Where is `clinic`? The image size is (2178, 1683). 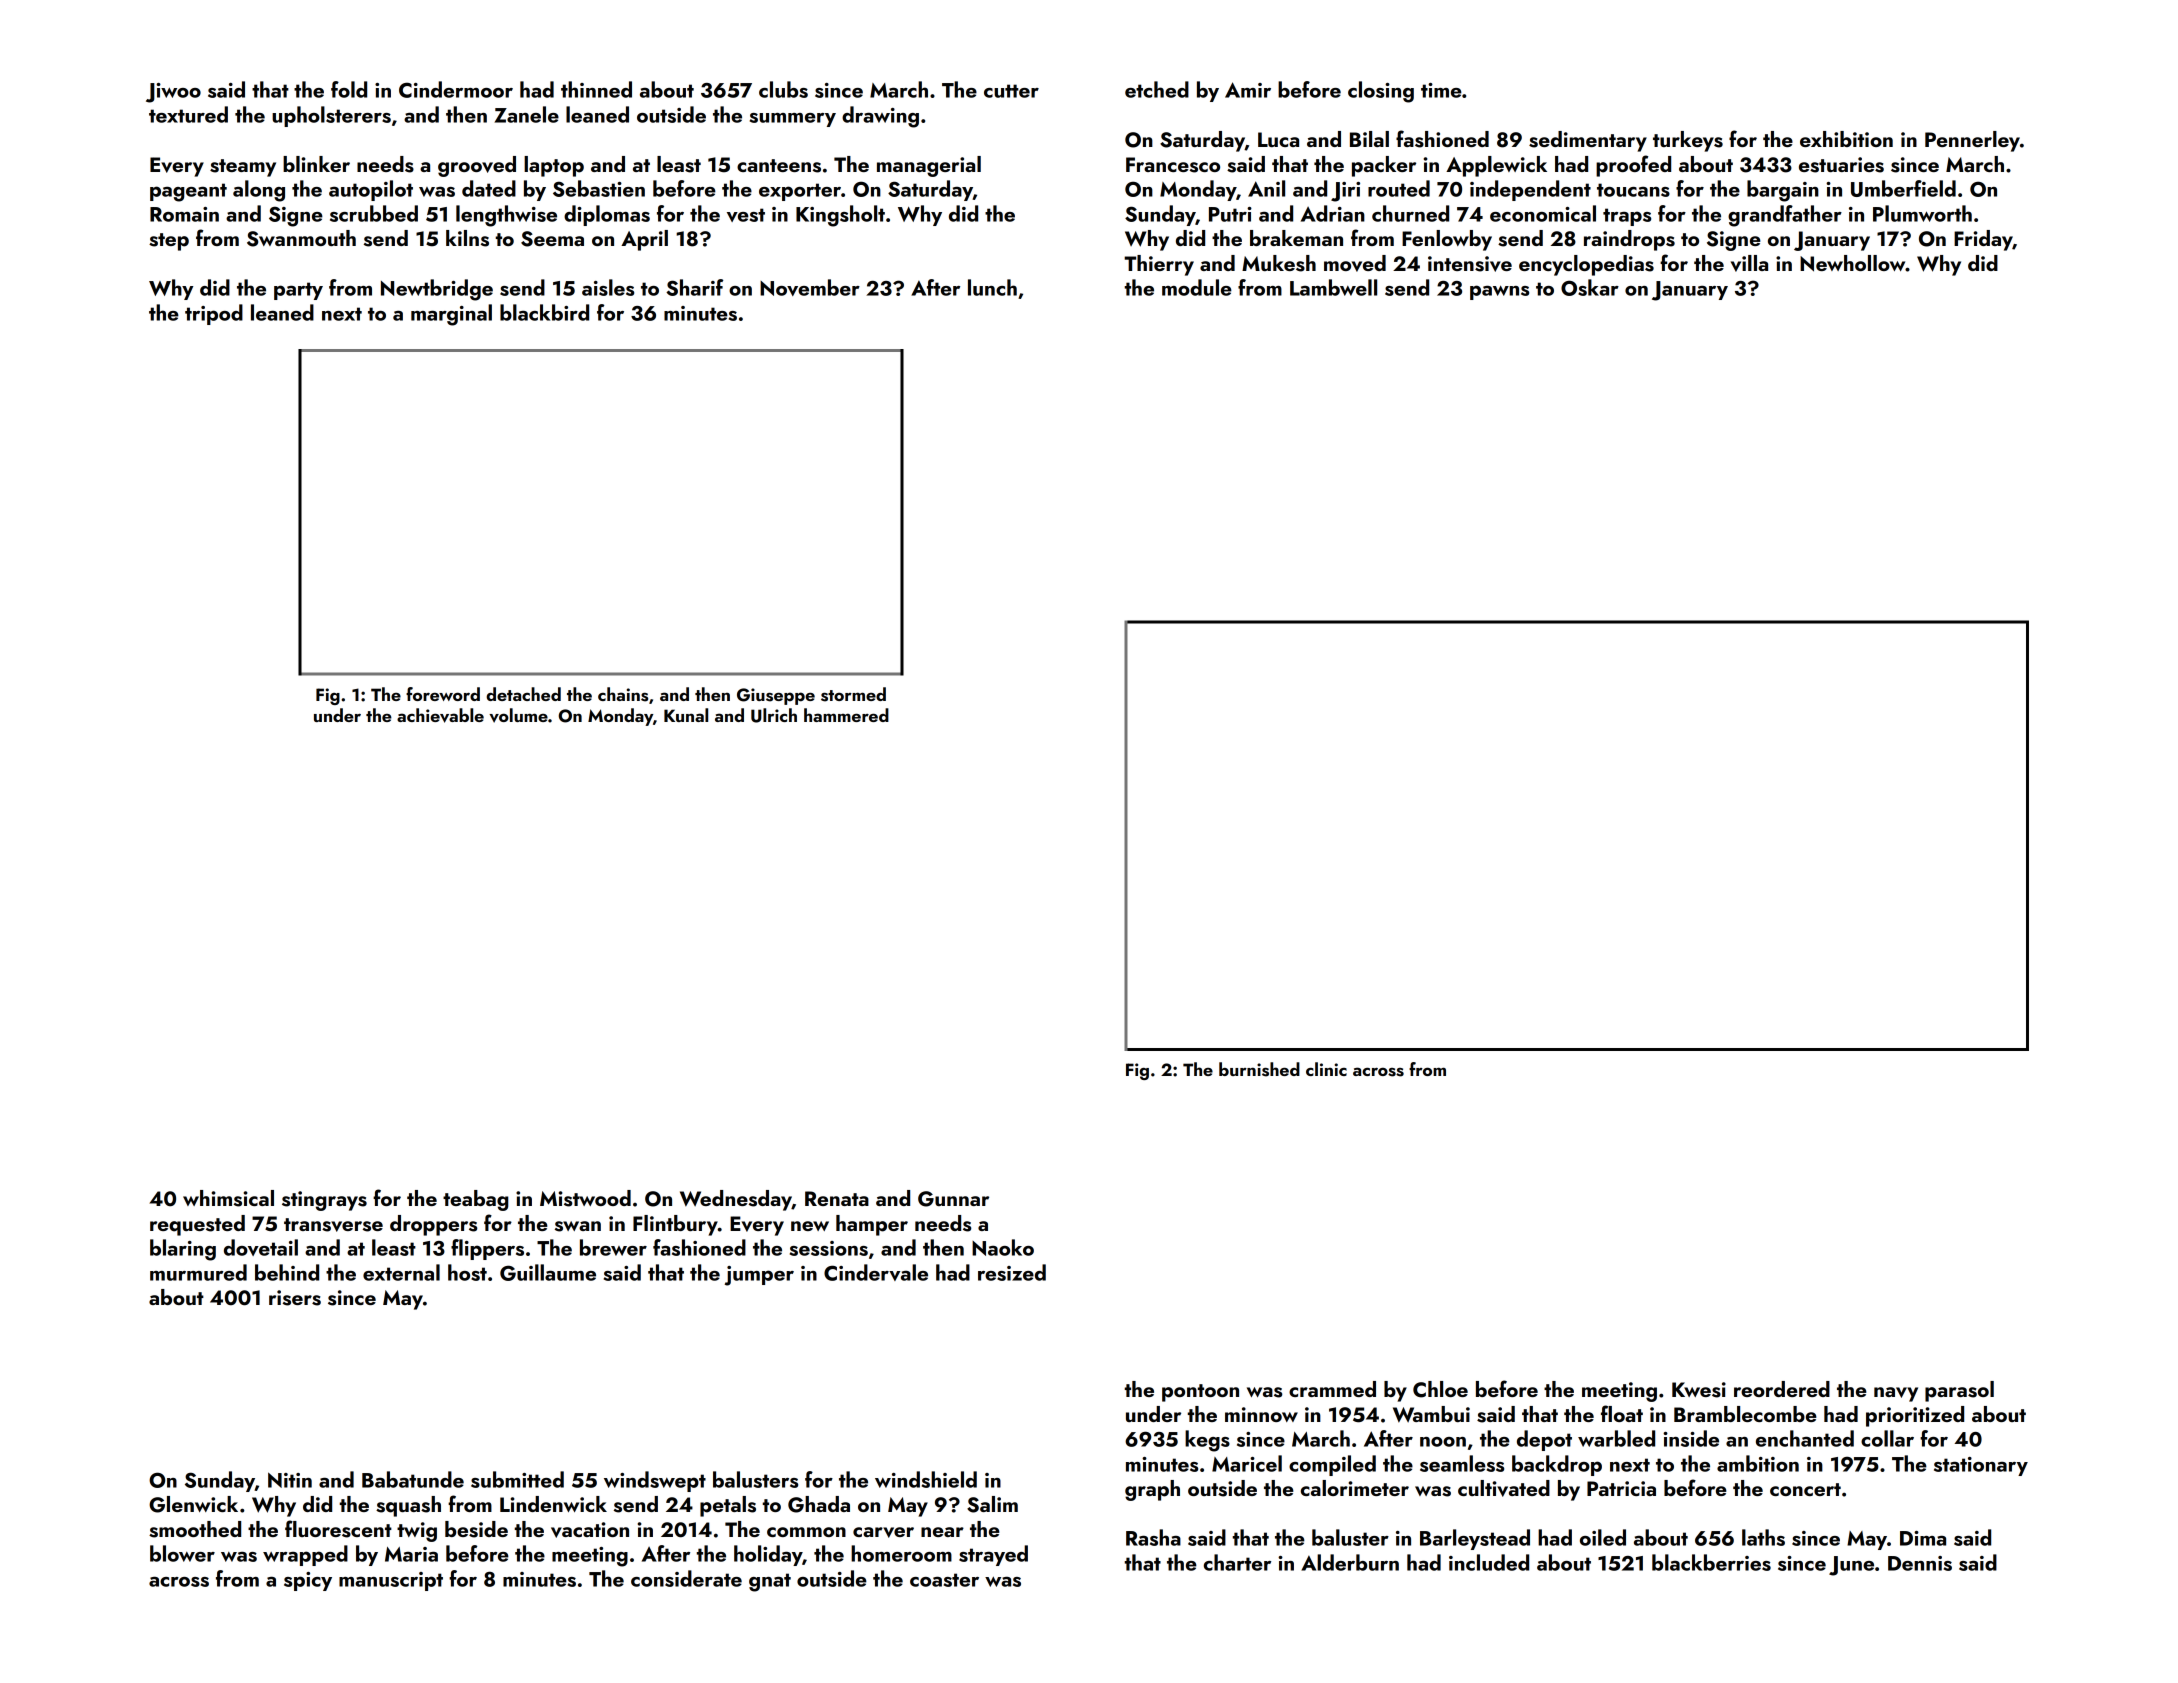
clinic is located at coordinates (1326, 1069).
